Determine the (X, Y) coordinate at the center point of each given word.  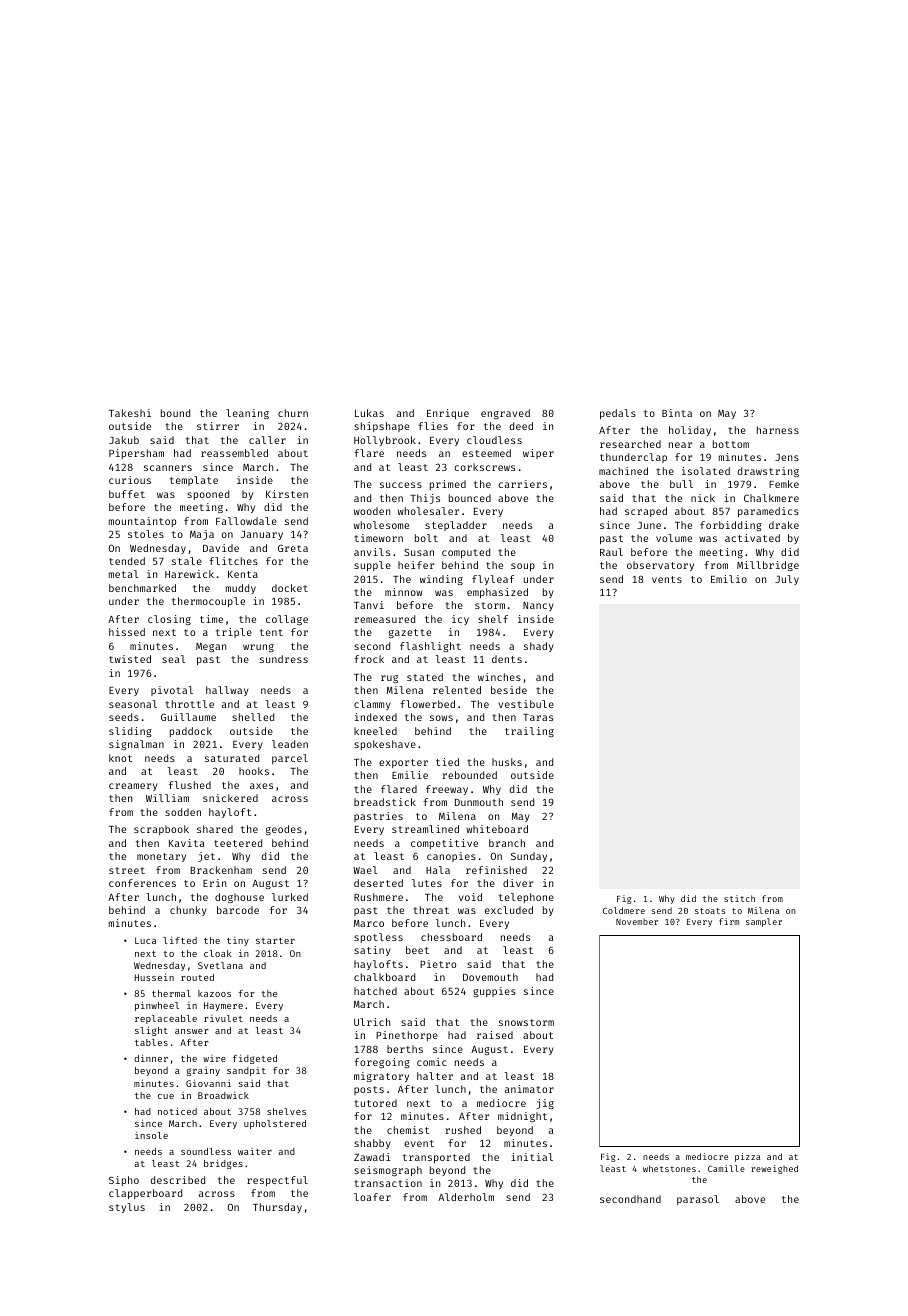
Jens (787, 457)
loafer (372, 1197)
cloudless (494, 440)
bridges (223, 1164)
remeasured (384, 619)
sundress (284, 659)
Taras (538, 717)
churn (293, 413)
